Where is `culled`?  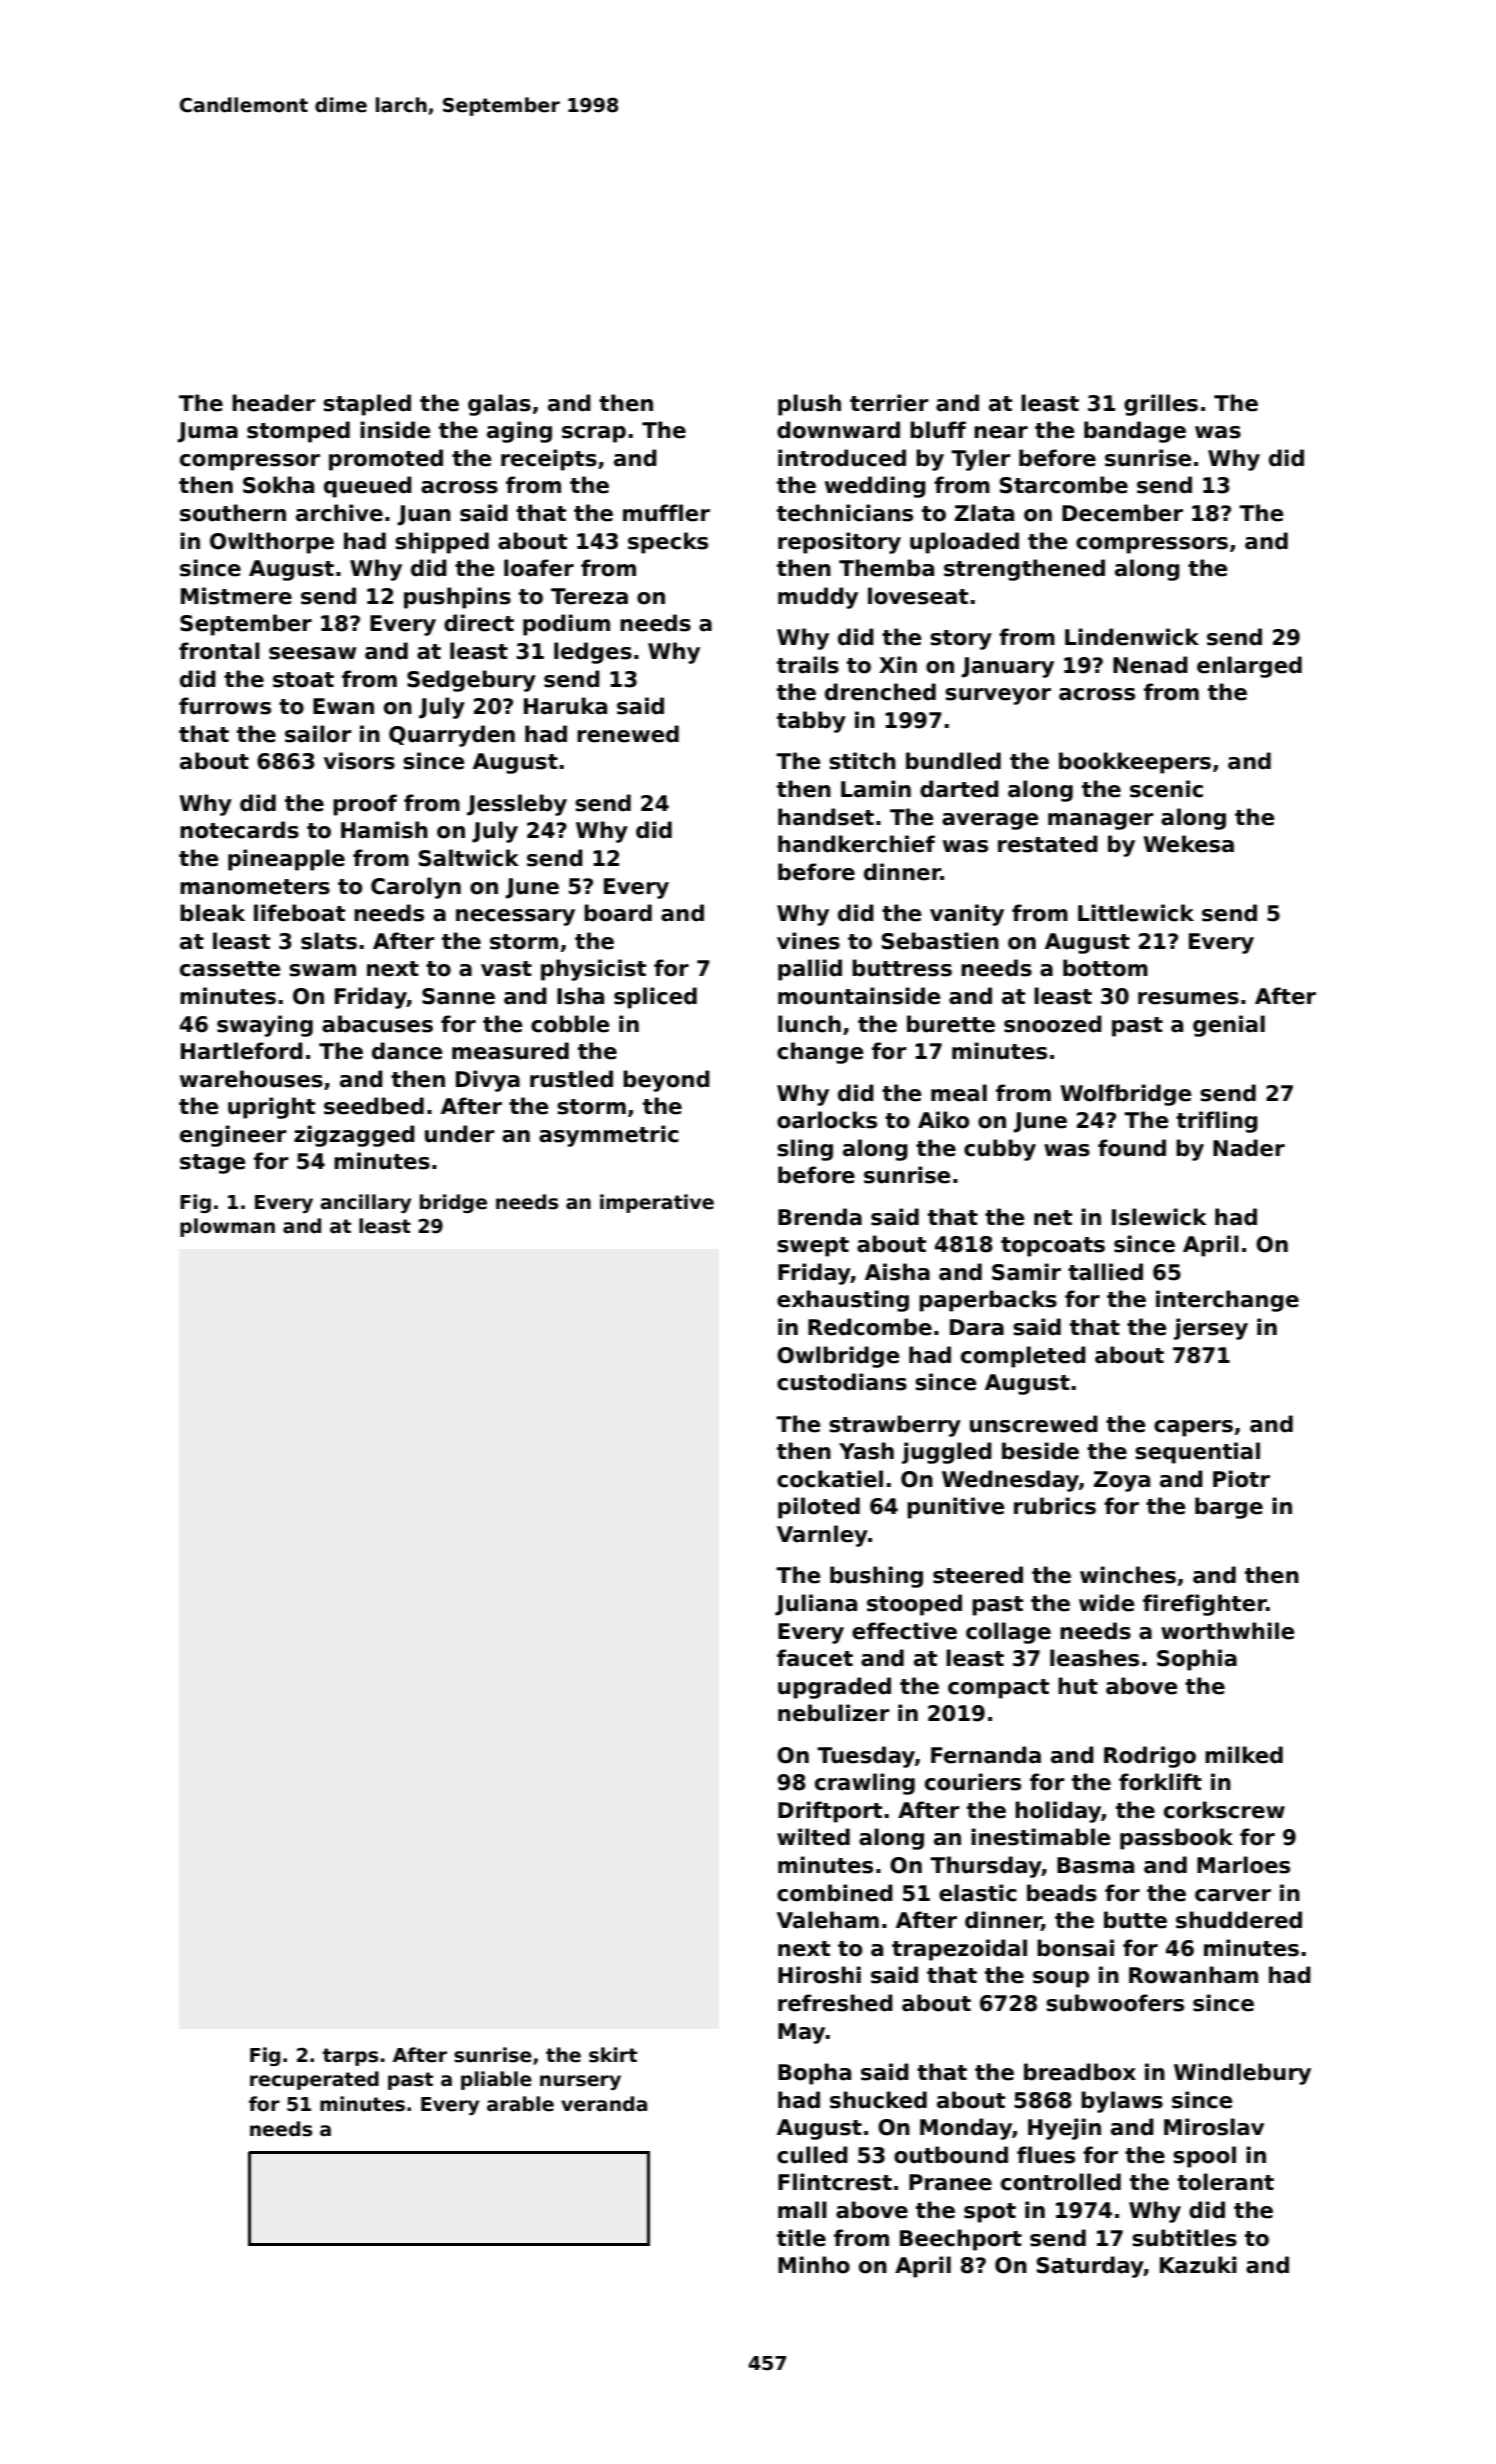 culled is located at coordinates (812, 2155).
